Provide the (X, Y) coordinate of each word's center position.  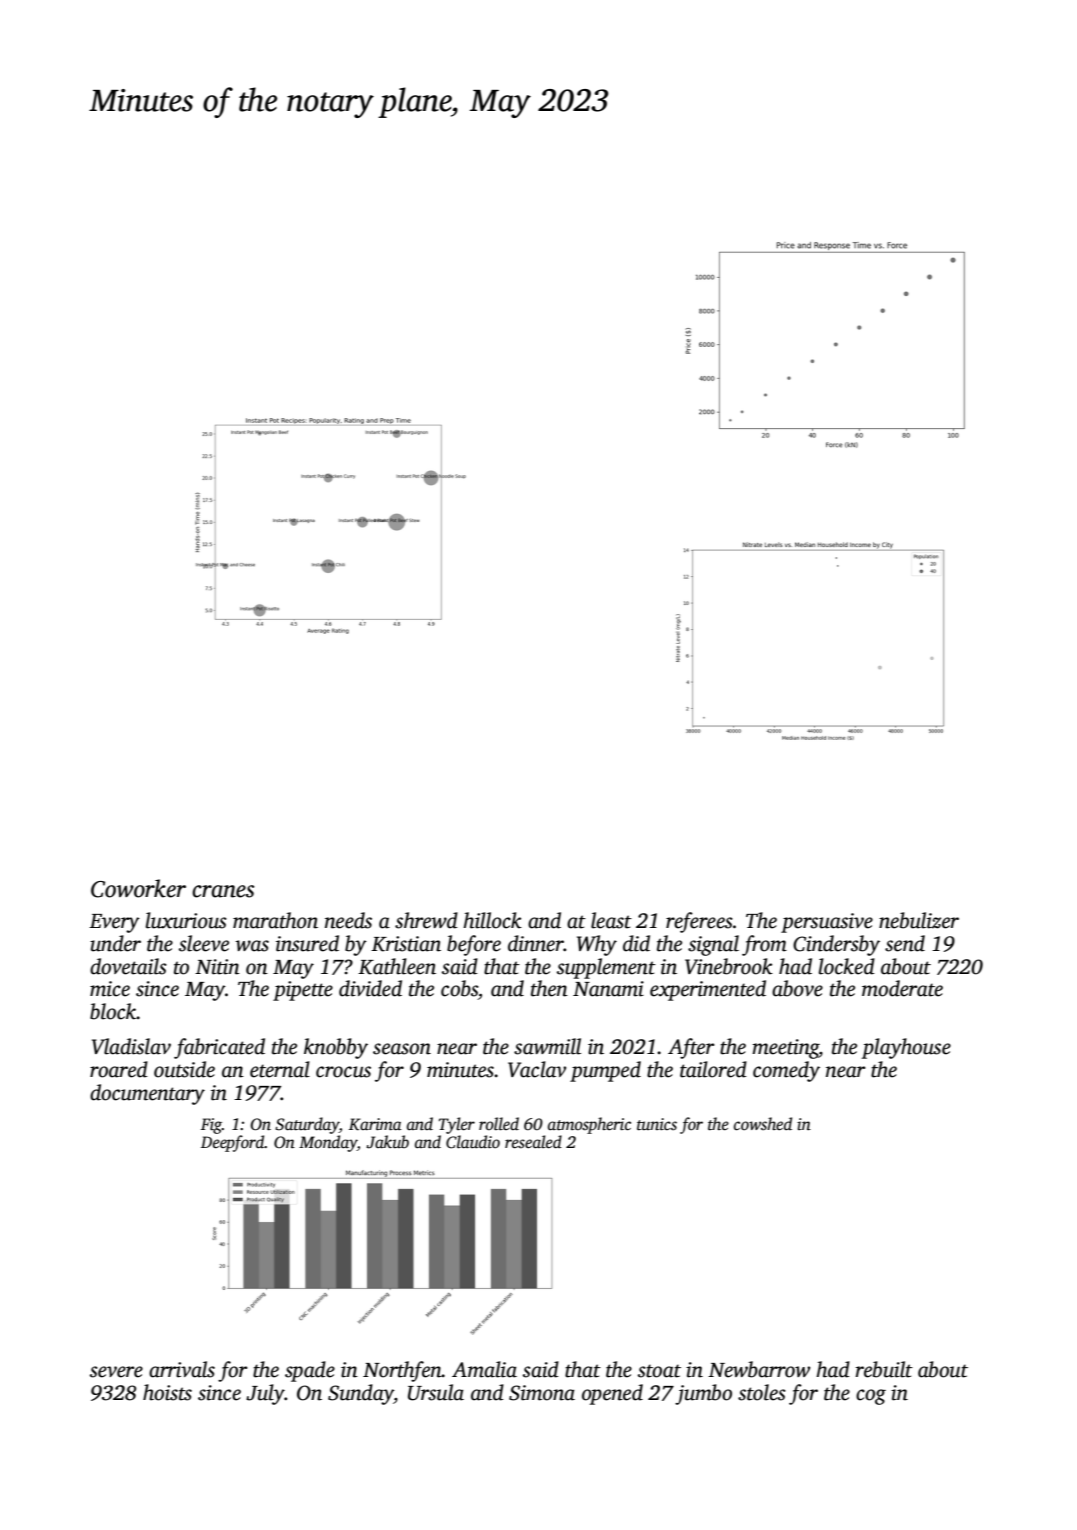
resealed (533, 1142)
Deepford (233, 1143)
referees (699, 922)
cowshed (763, 1124)
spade (310, 1371)
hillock (492, 920)
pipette (303, 991)
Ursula (436, 1392)
